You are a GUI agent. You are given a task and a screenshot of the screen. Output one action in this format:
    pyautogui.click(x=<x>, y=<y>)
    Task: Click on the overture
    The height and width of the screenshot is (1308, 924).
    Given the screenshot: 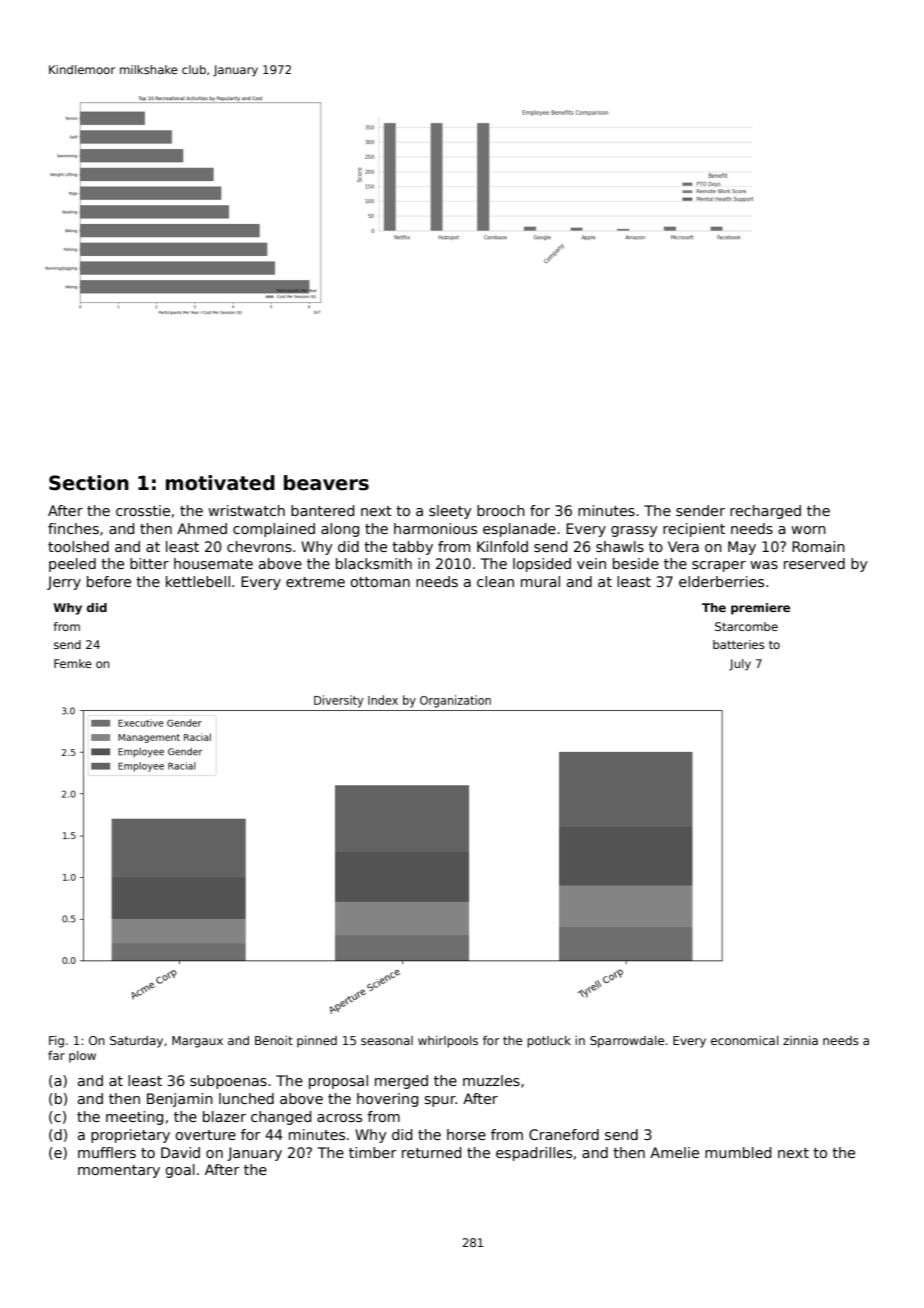 What is the action you would take?
    pyautogui.click(x=205, y=1135)
